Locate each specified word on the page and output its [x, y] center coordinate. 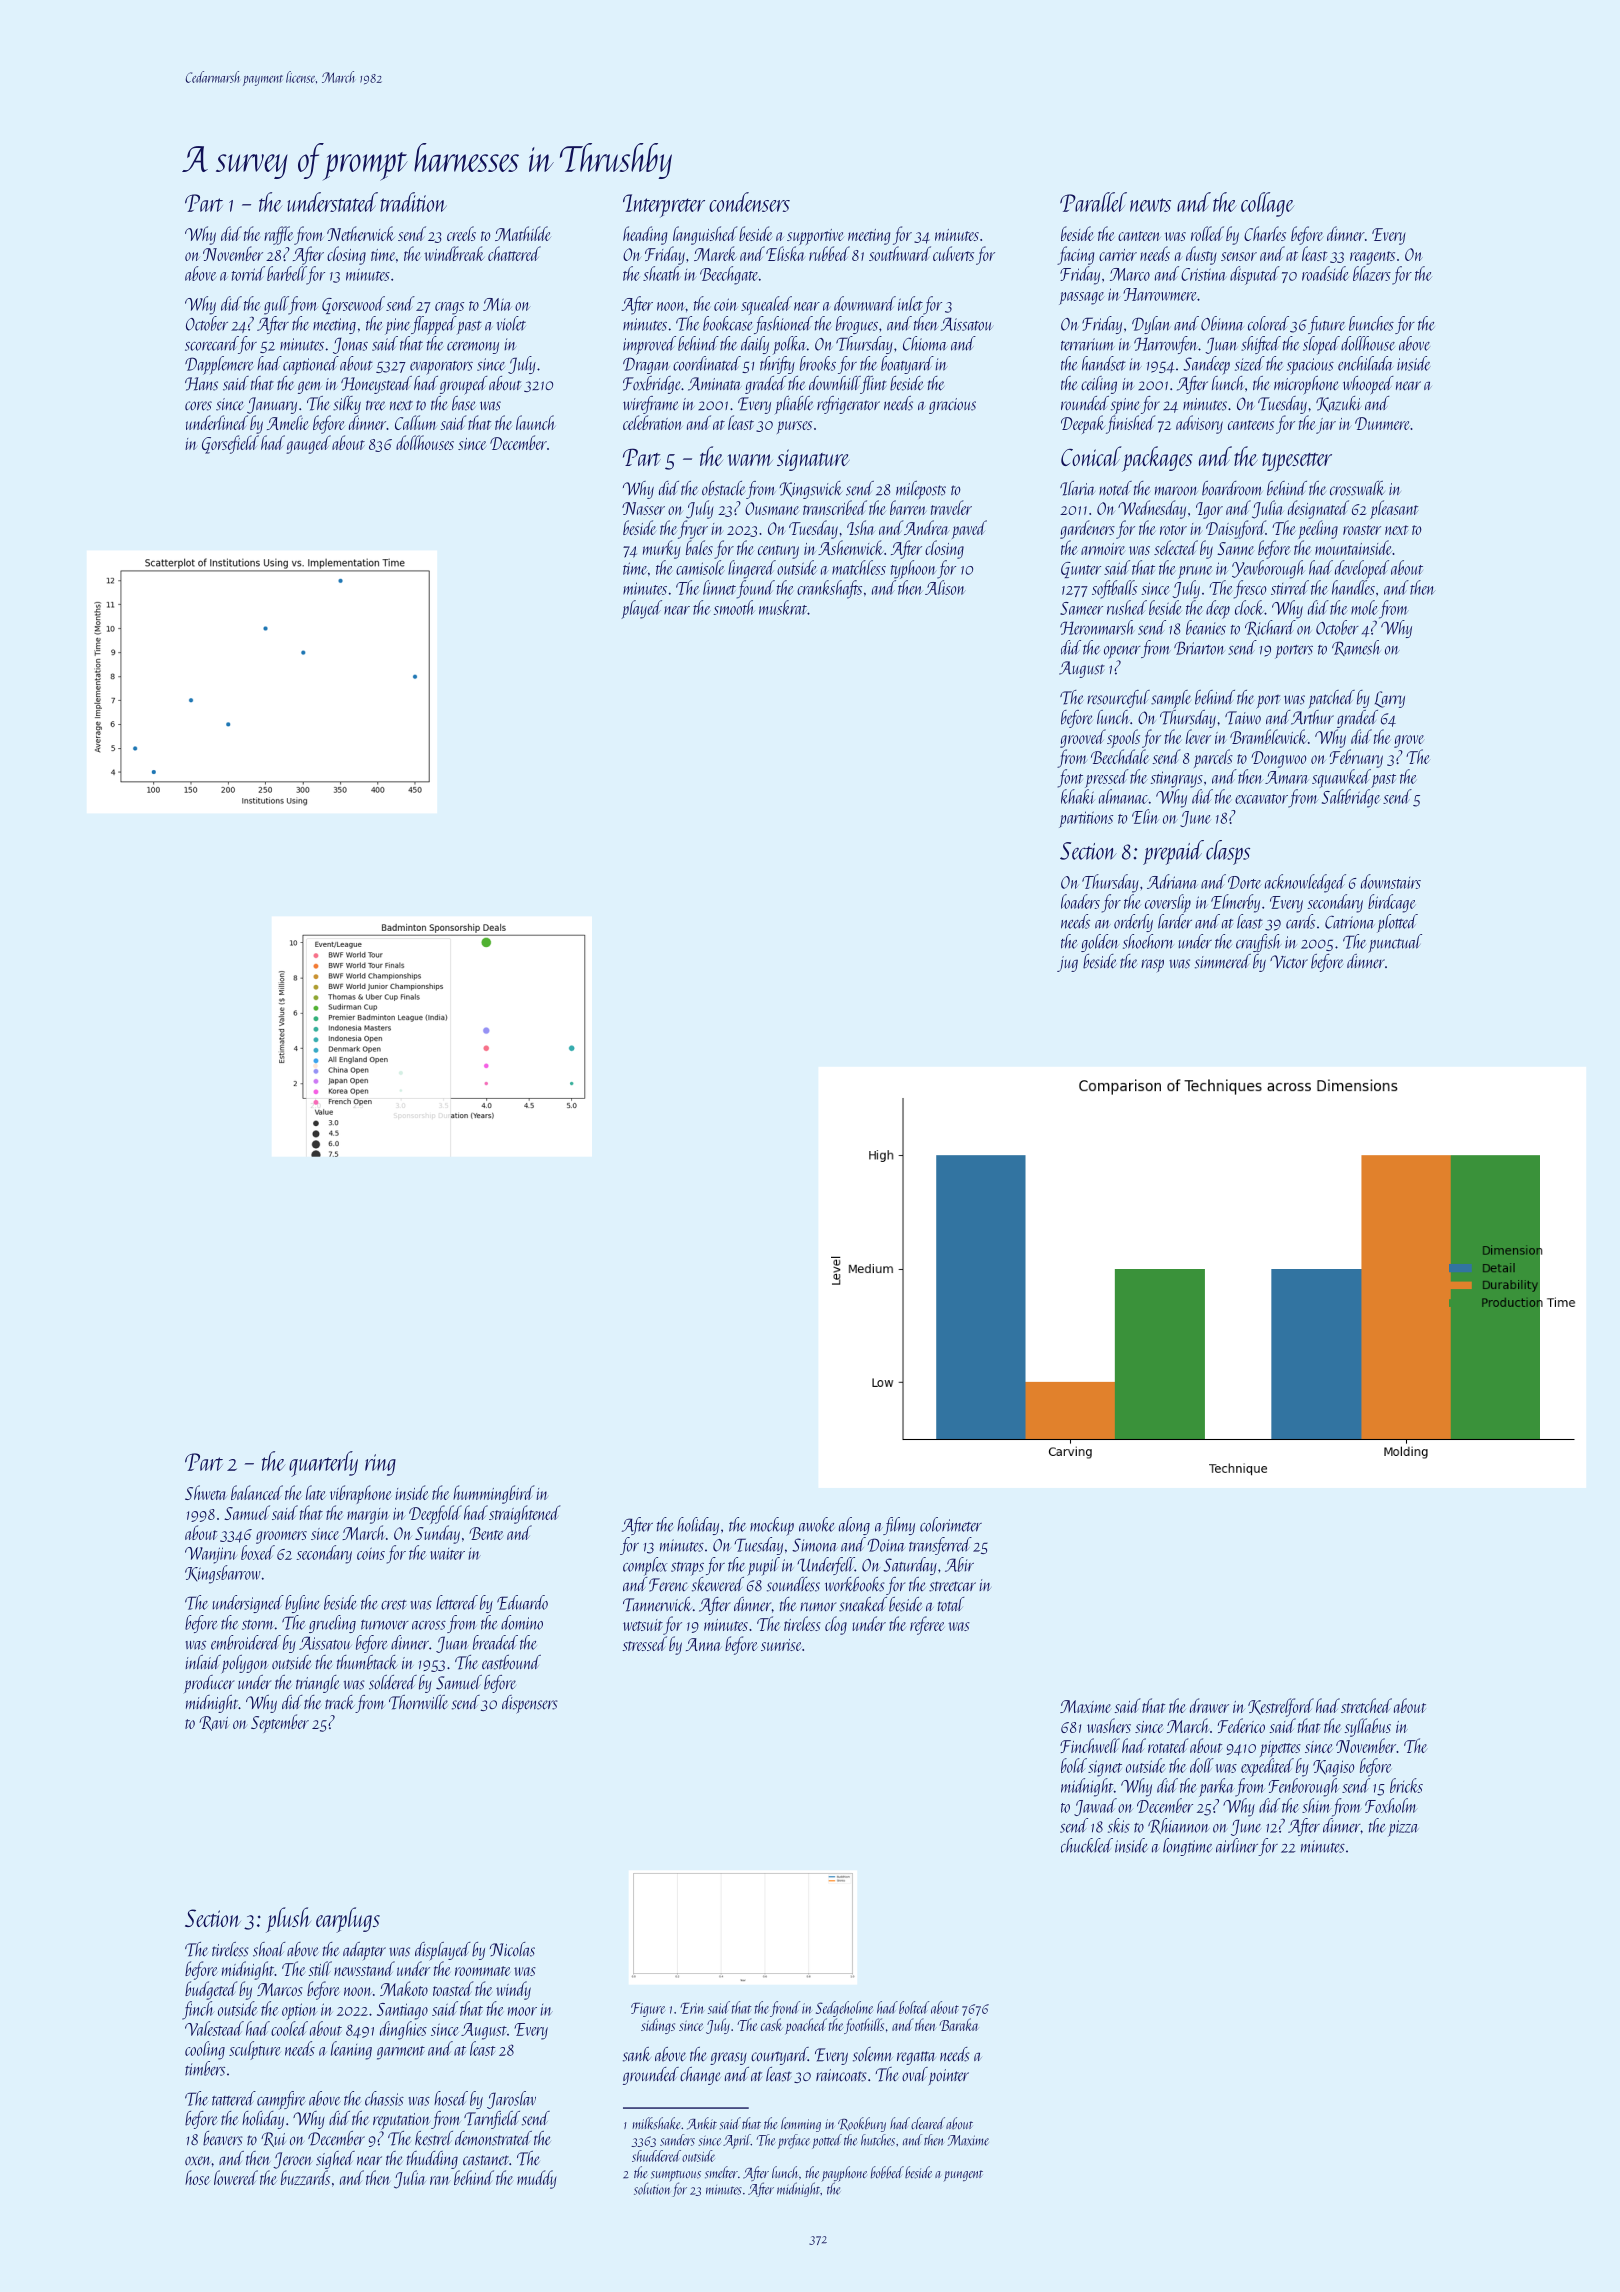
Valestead [214, 2028]
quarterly [323, 1464]
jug [1067, 964]
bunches [1371, 323]
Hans [201, 384]
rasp [1152, 965]
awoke [816, 1524]
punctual [1395, 943]
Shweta [206, 1492]
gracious [952, 406]
